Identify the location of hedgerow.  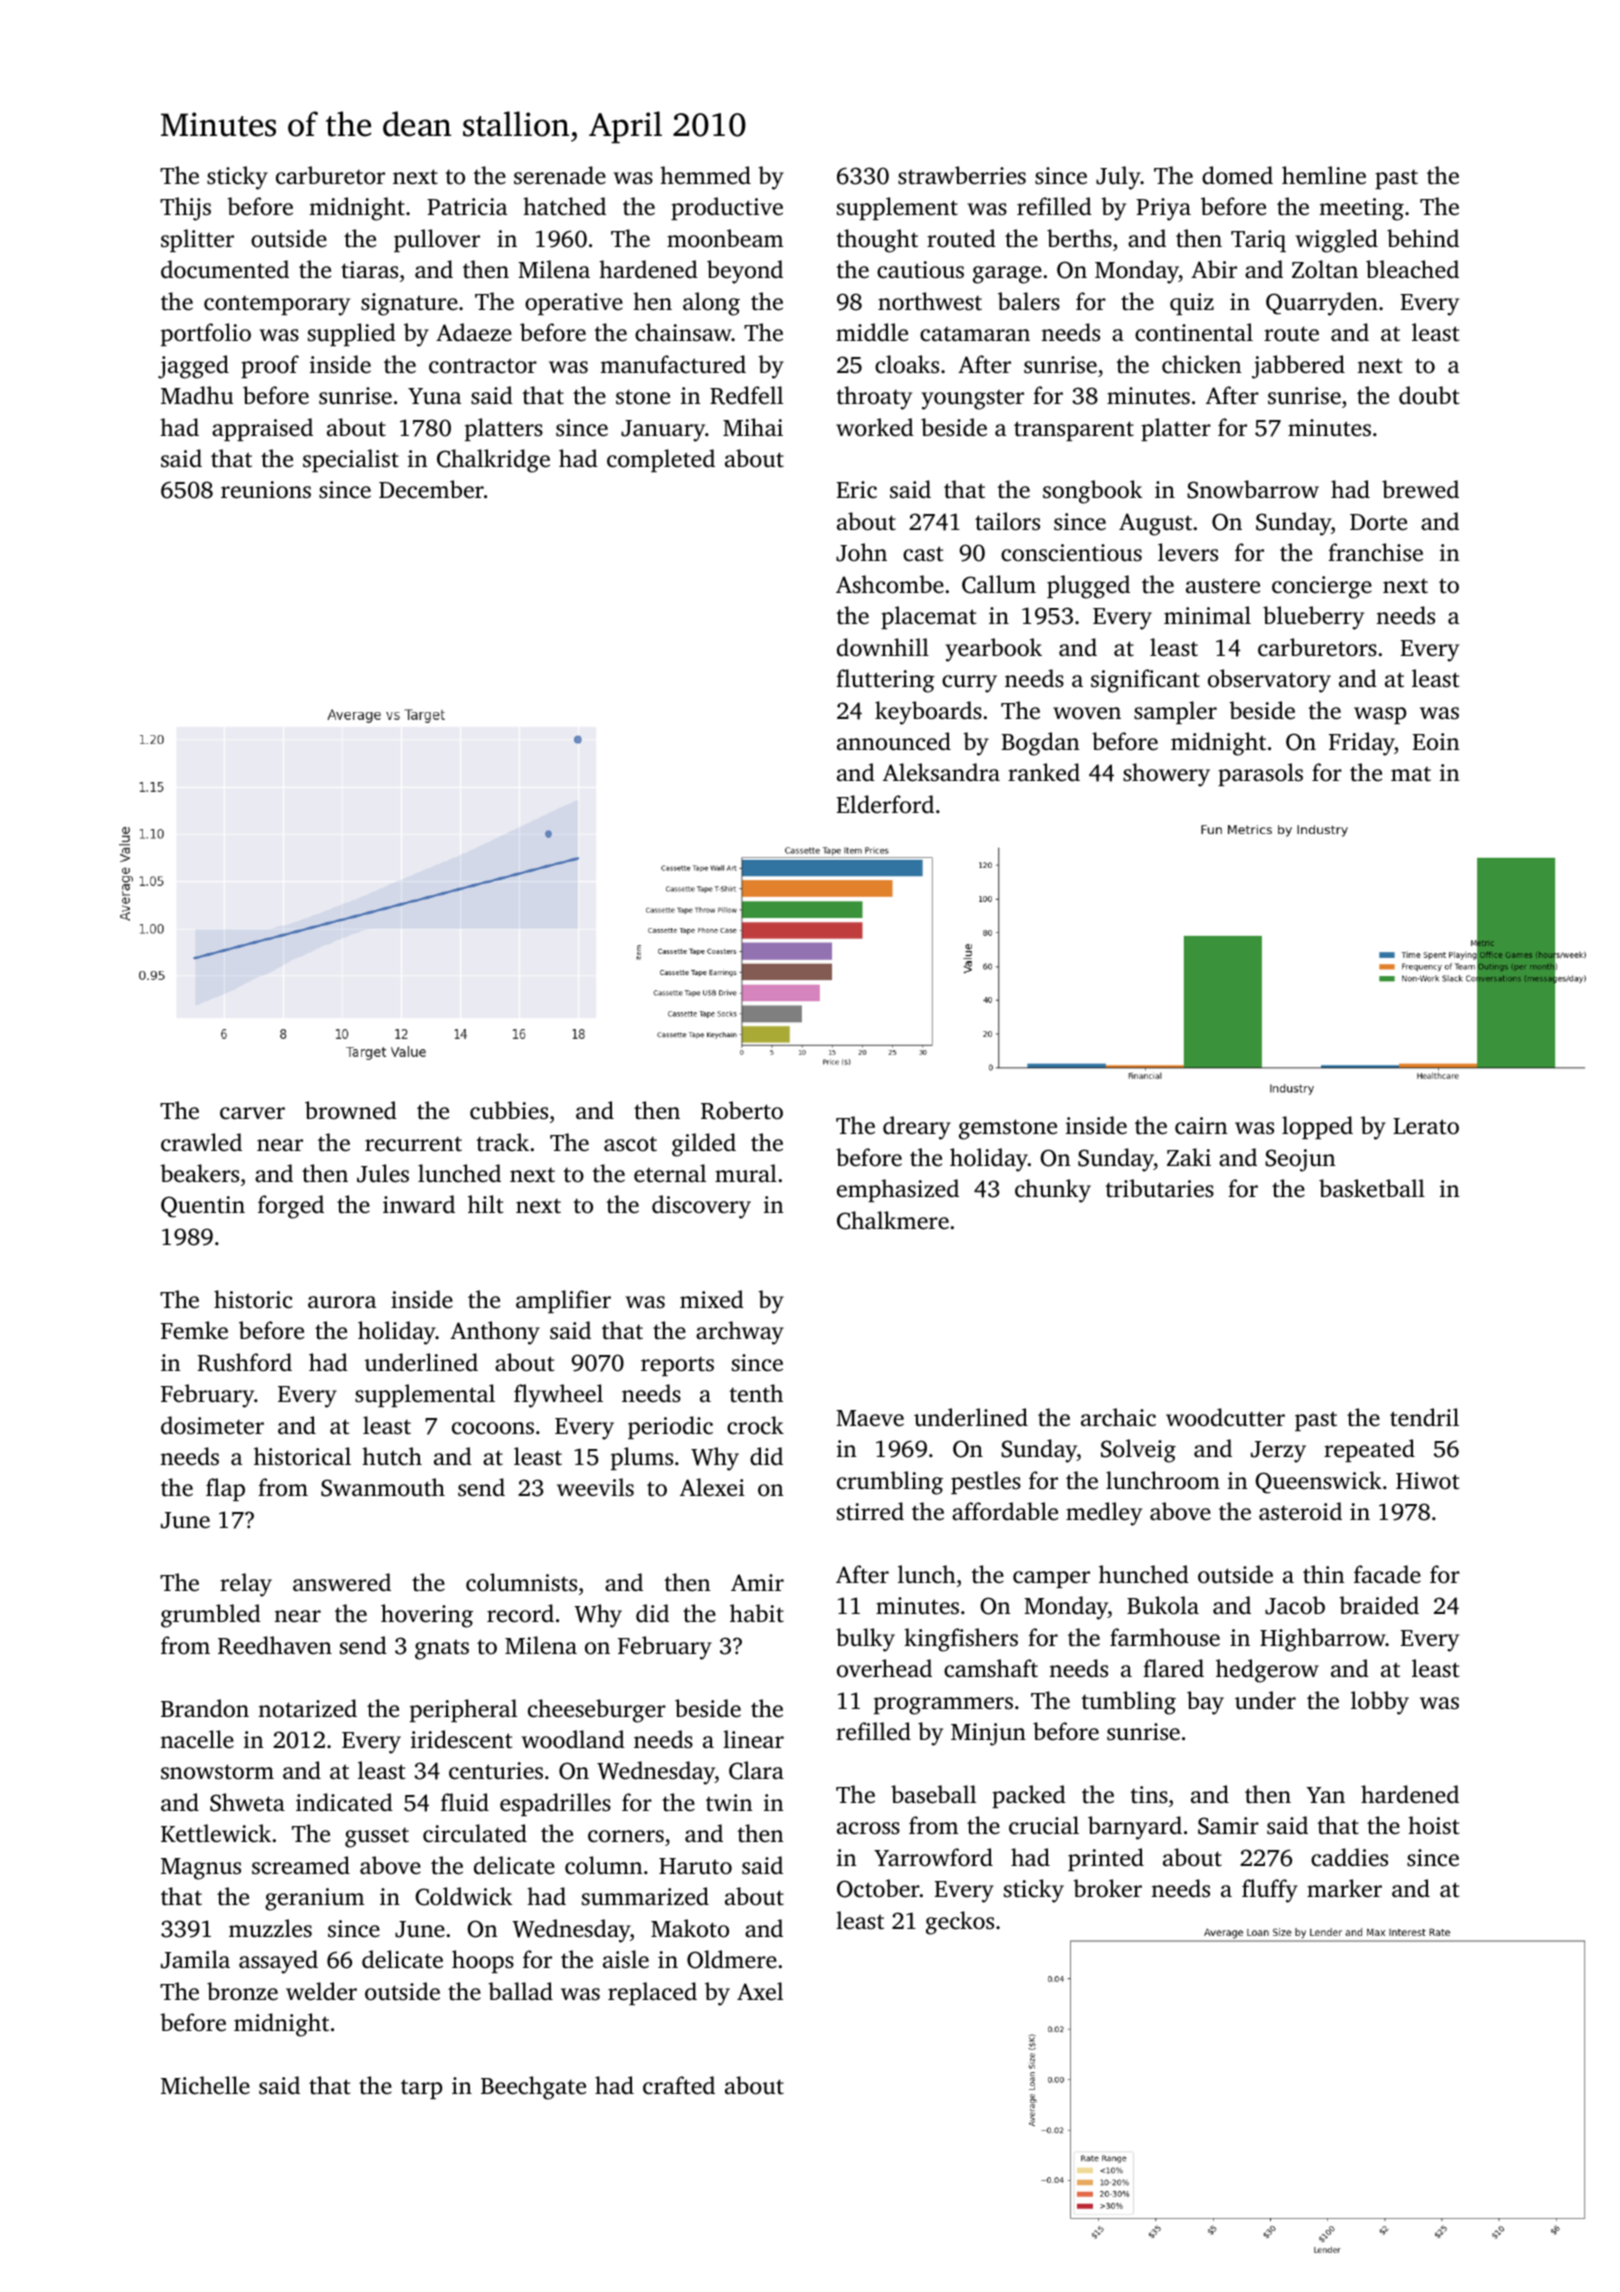
(1267, 1671).
